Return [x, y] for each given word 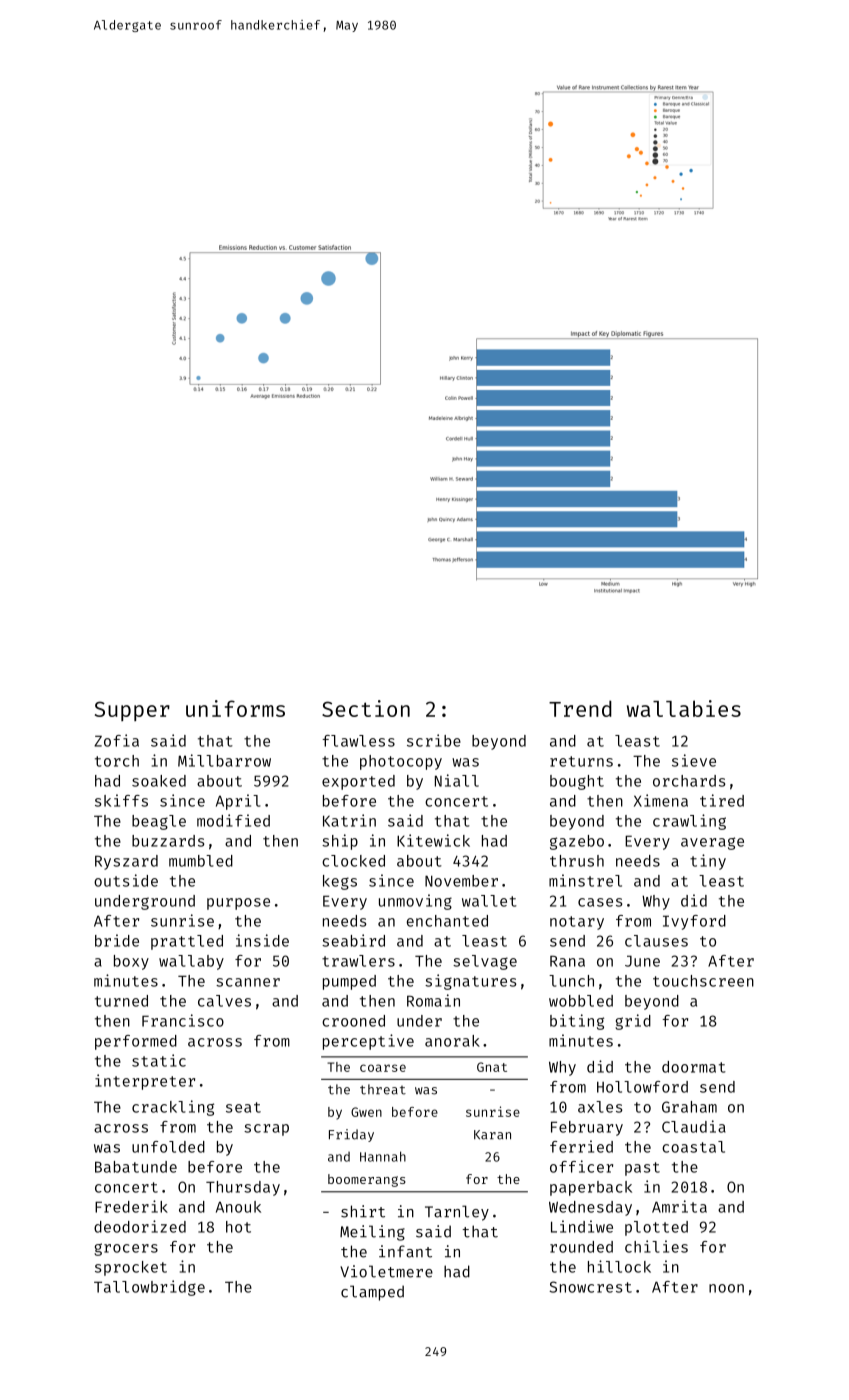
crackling [173, 1108]
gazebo [577, 842]
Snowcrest [590, 1287]
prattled [187, 942]
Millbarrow [224, 760]
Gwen [366, 1112]
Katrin [349, 820]
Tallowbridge [149, 1288]
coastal [693, 1147]
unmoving [415, 902]
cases [600, 902]
